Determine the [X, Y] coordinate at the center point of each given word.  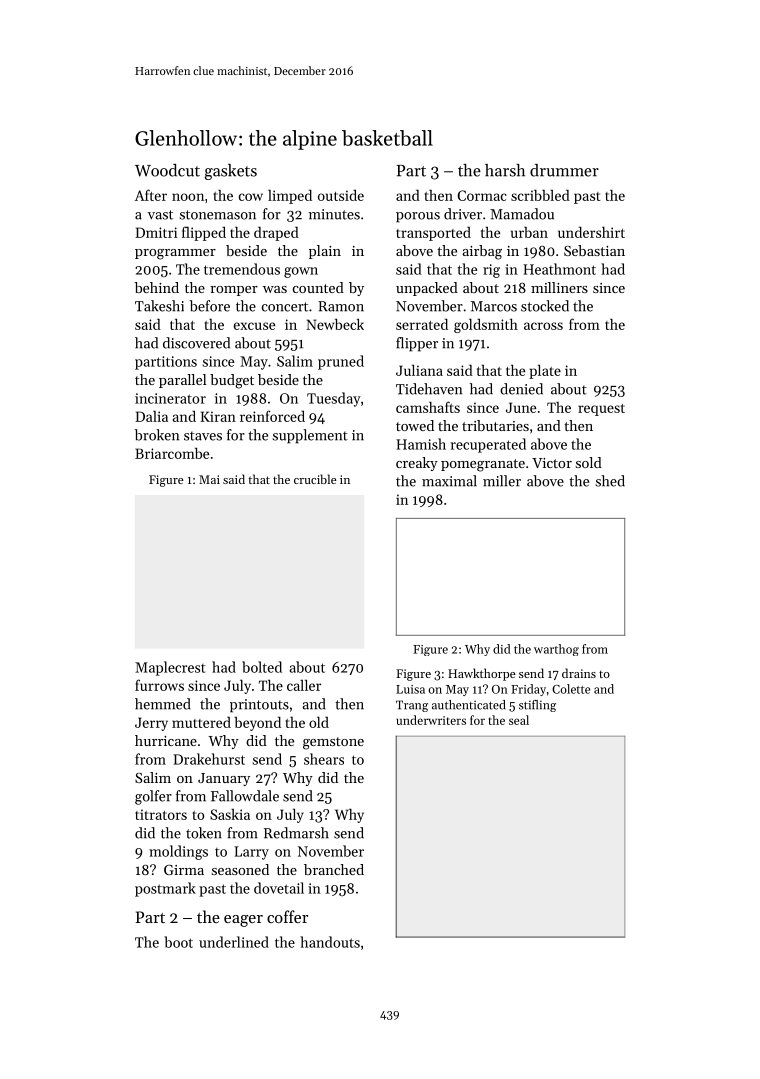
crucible [315, 479]
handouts [330, 942]
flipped [204, 233]
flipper [417, 344]
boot [178, 942]
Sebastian [594, 250]
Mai [209, 479]
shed [610, 481]
